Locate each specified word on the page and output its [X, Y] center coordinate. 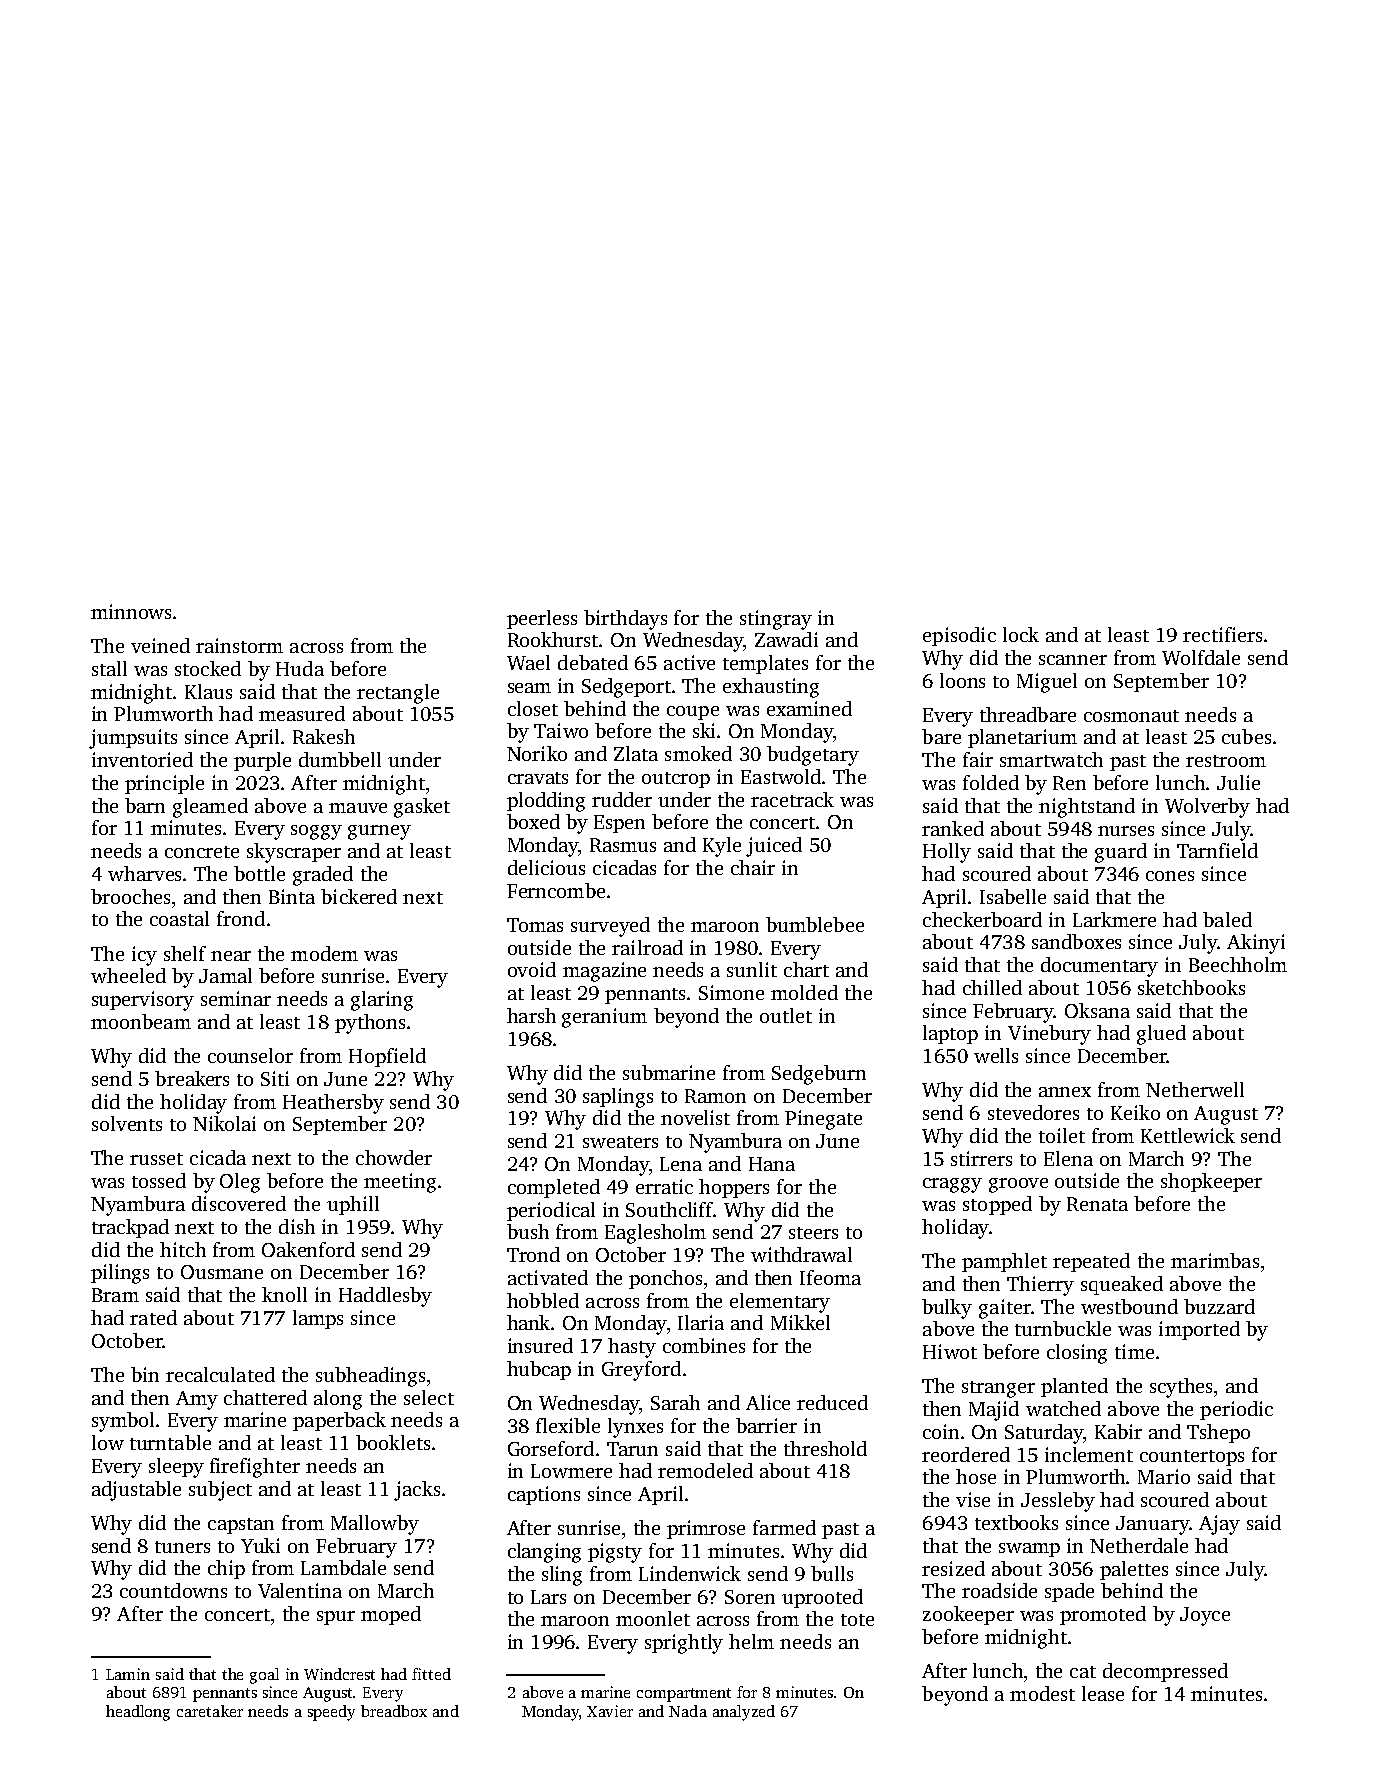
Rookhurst [554, 639]
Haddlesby [385, 1297]
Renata [1097, 1204]
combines [704, 1345]
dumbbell [340, 759]
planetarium [1022, 738]
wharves [144, 873]
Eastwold [781, 776]
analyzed [744, 1713]
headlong [138, 1713]
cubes [1246, 736]
